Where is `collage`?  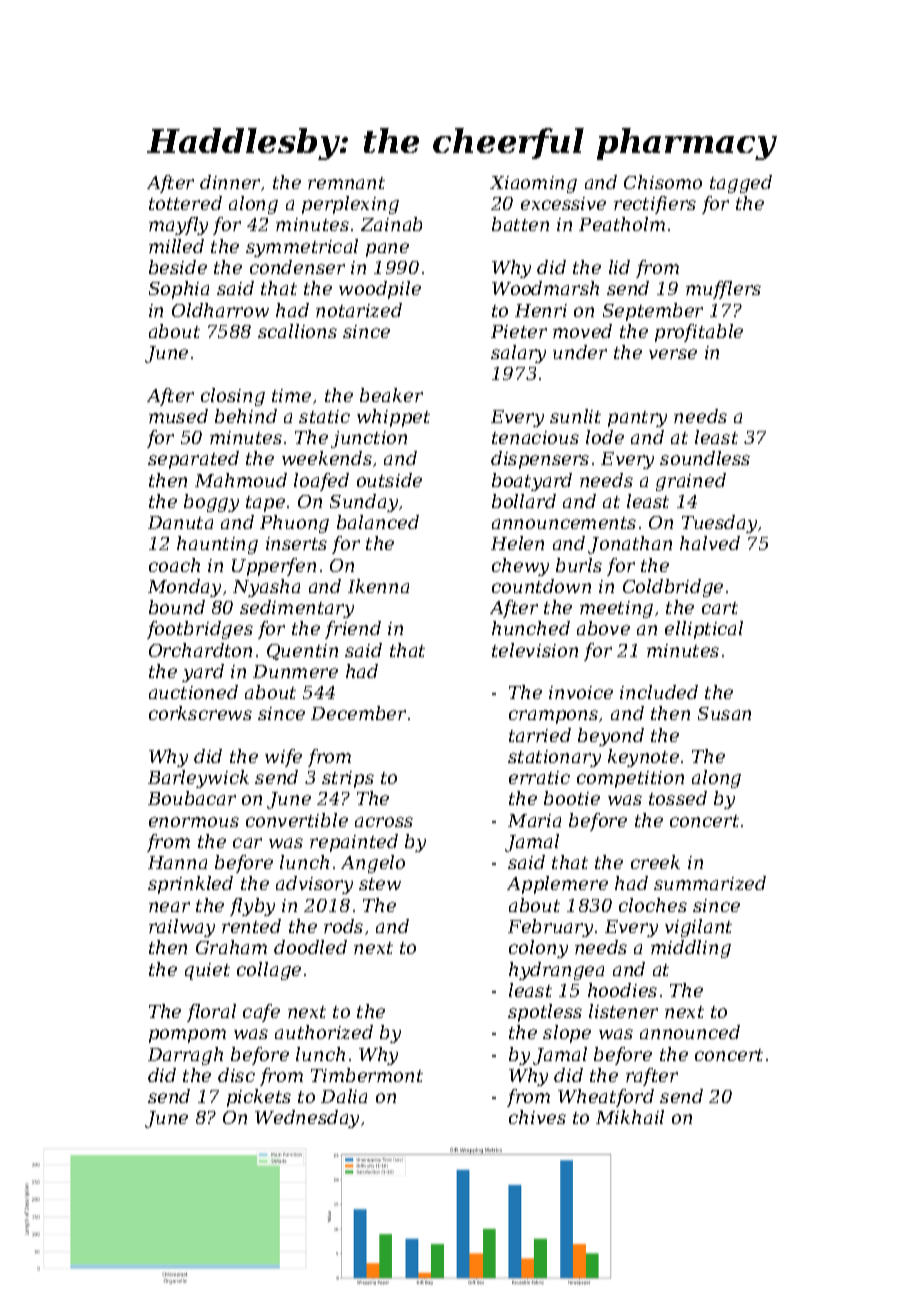
collage is located at coordinates (269, 971).
